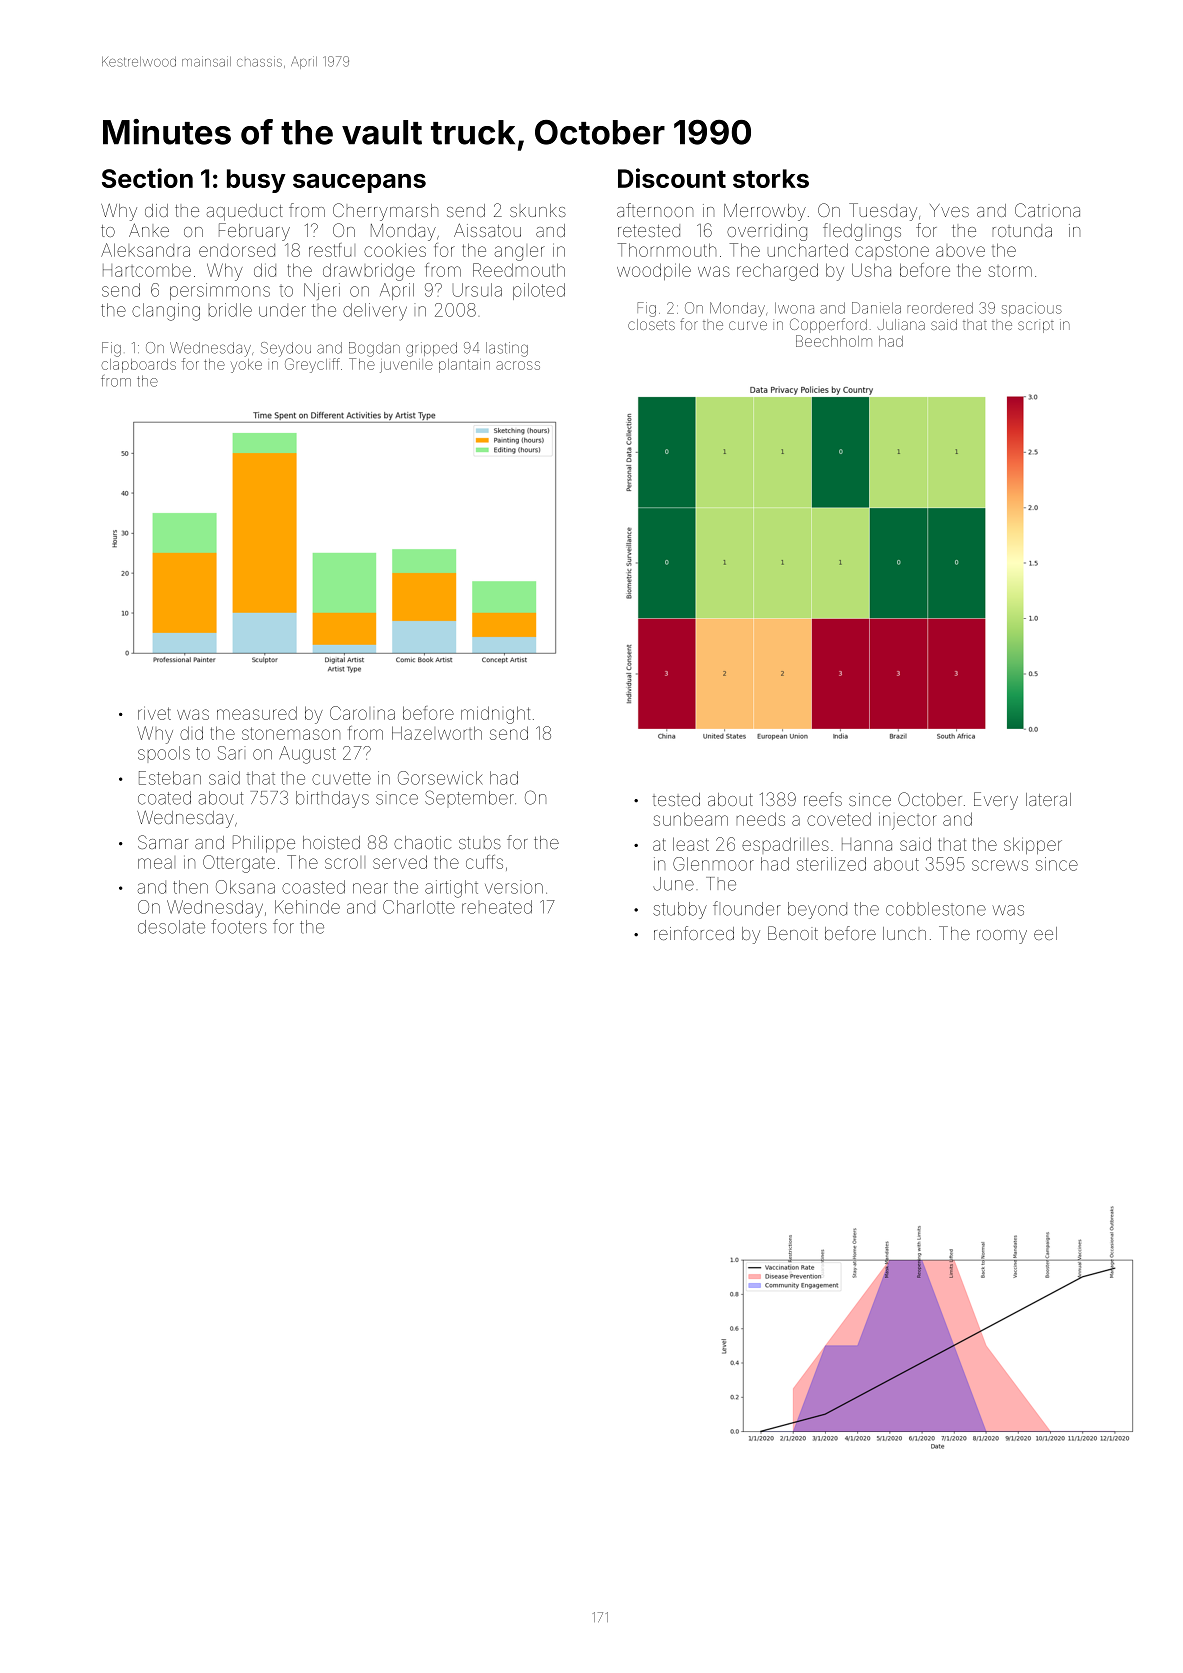 This screenshot has height=1673, width=1183. What do you see at coordinates (651, 324) in the screenshot?
I see `closets` at bounding box center [651, 324].
